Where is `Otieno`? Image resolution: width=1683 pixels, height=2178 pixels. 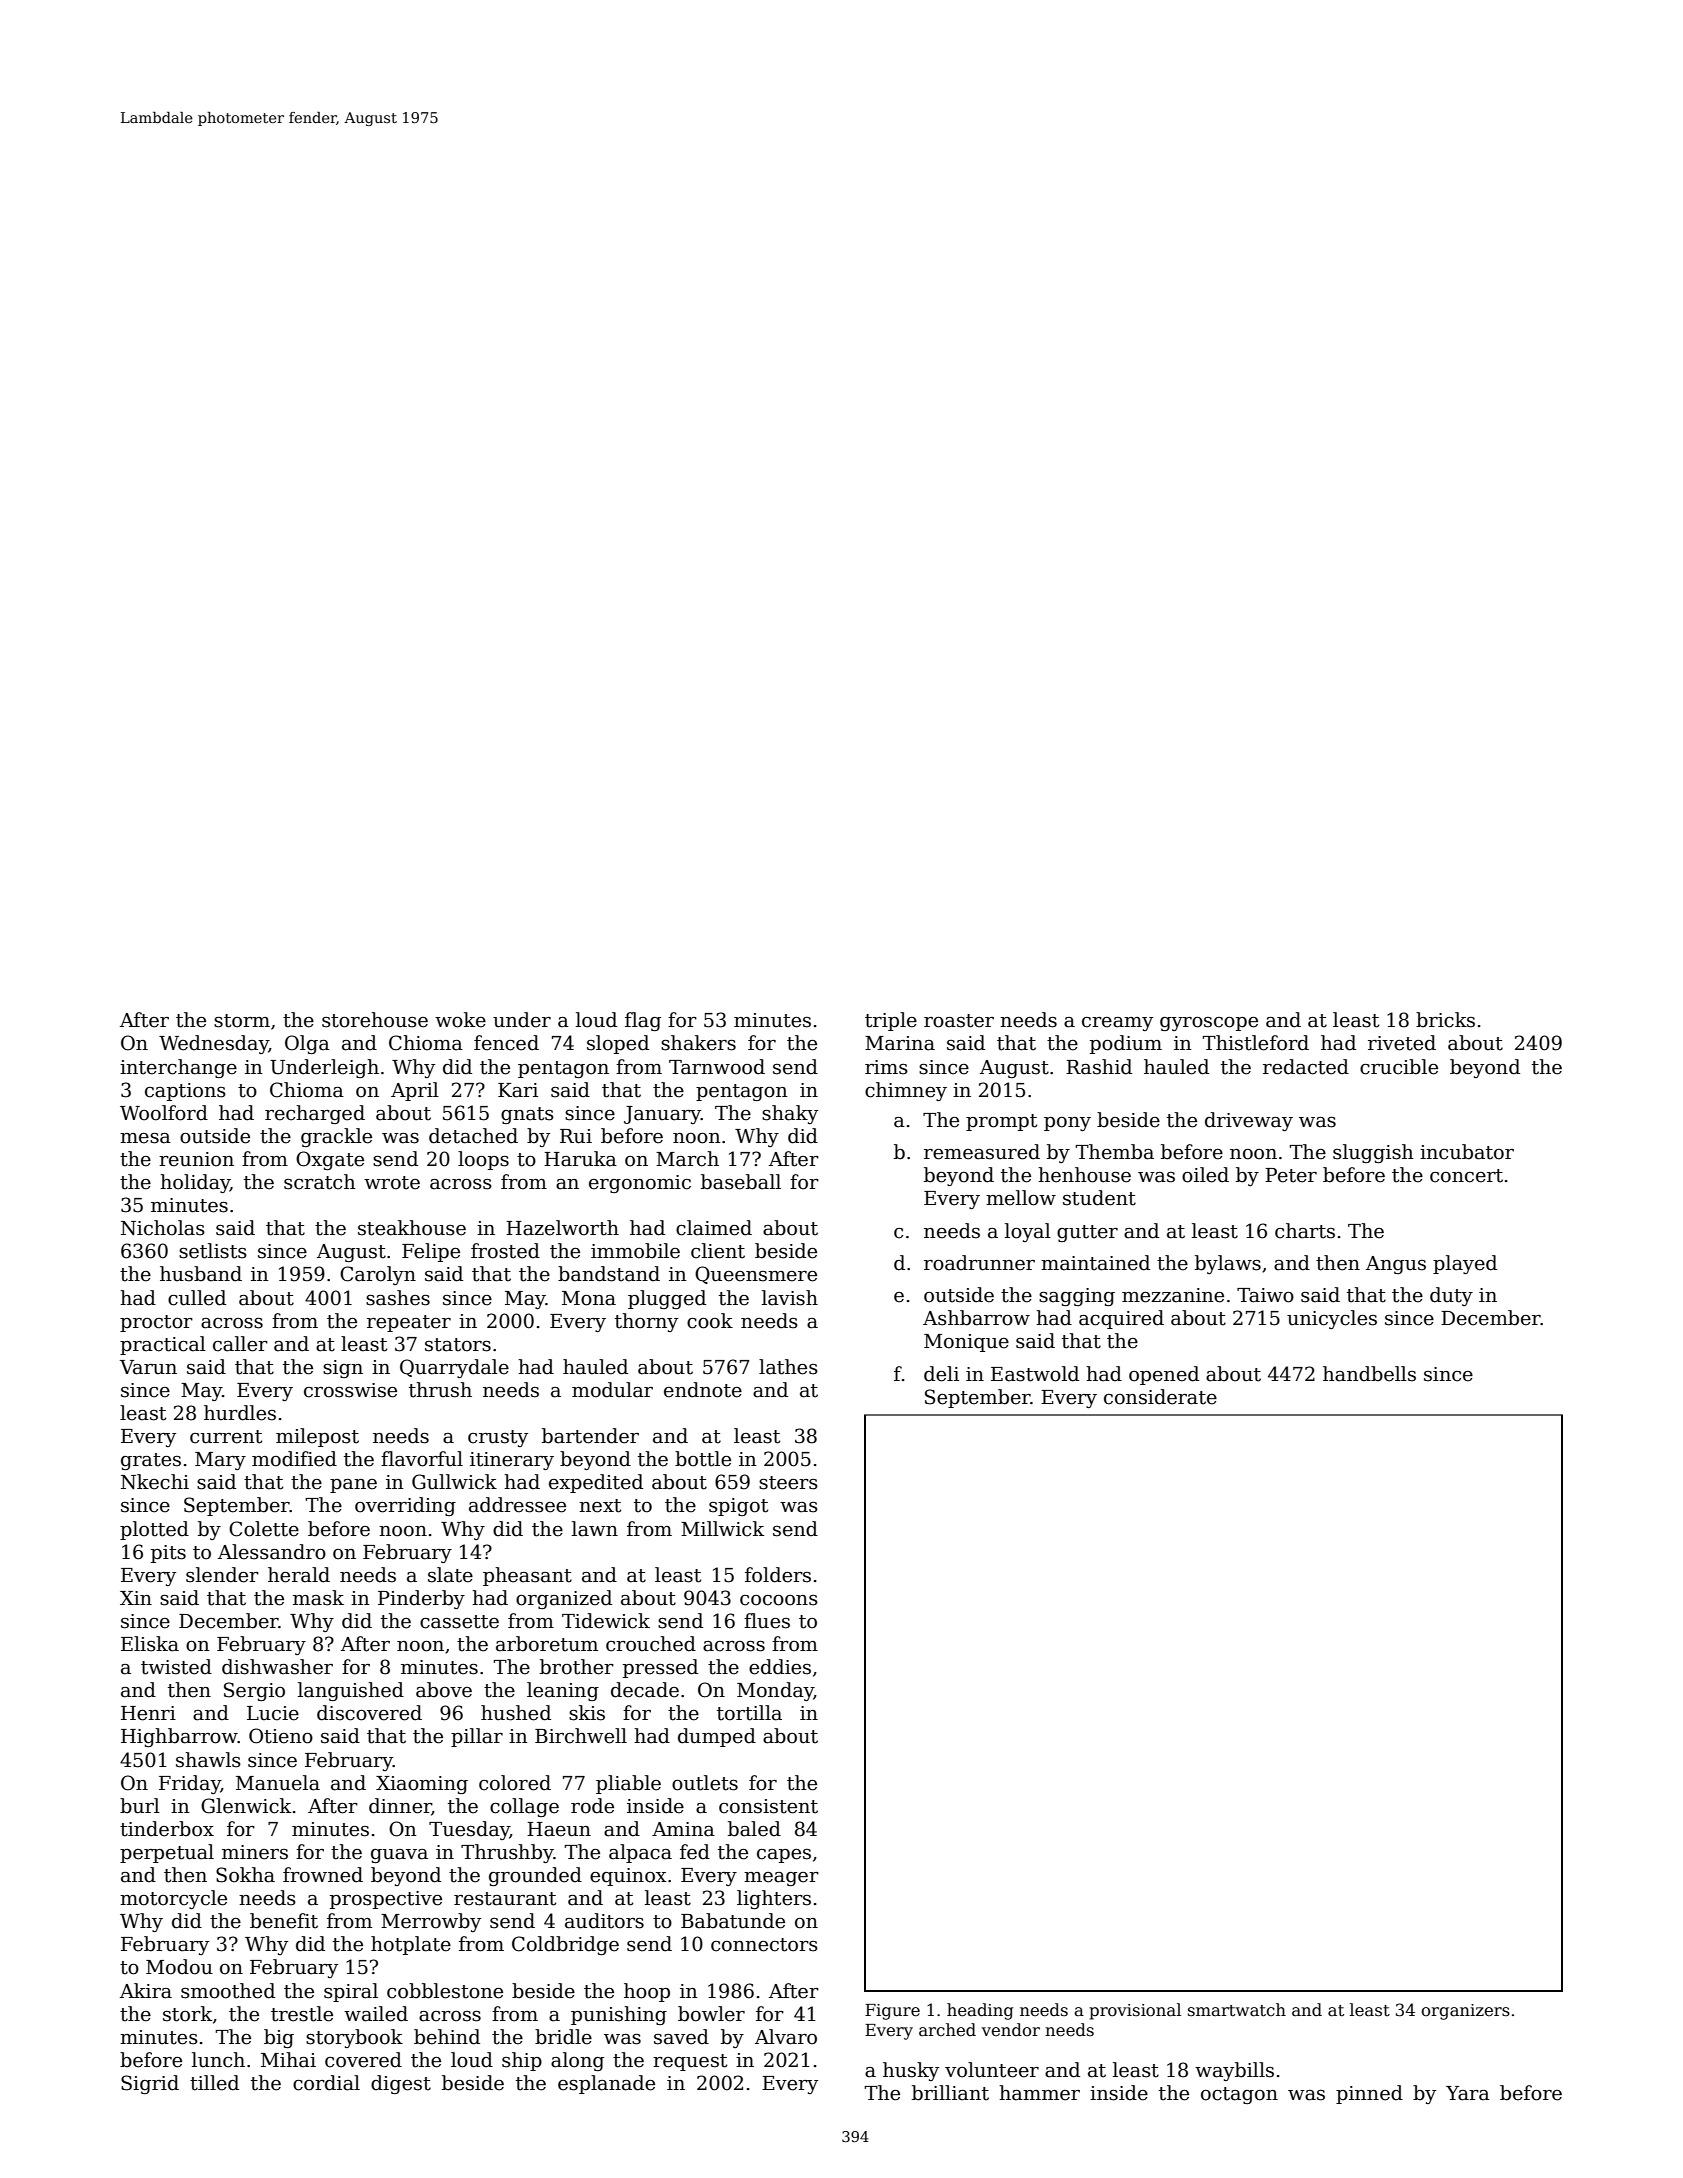 Otieno is located at coordinates (281, 1736).
